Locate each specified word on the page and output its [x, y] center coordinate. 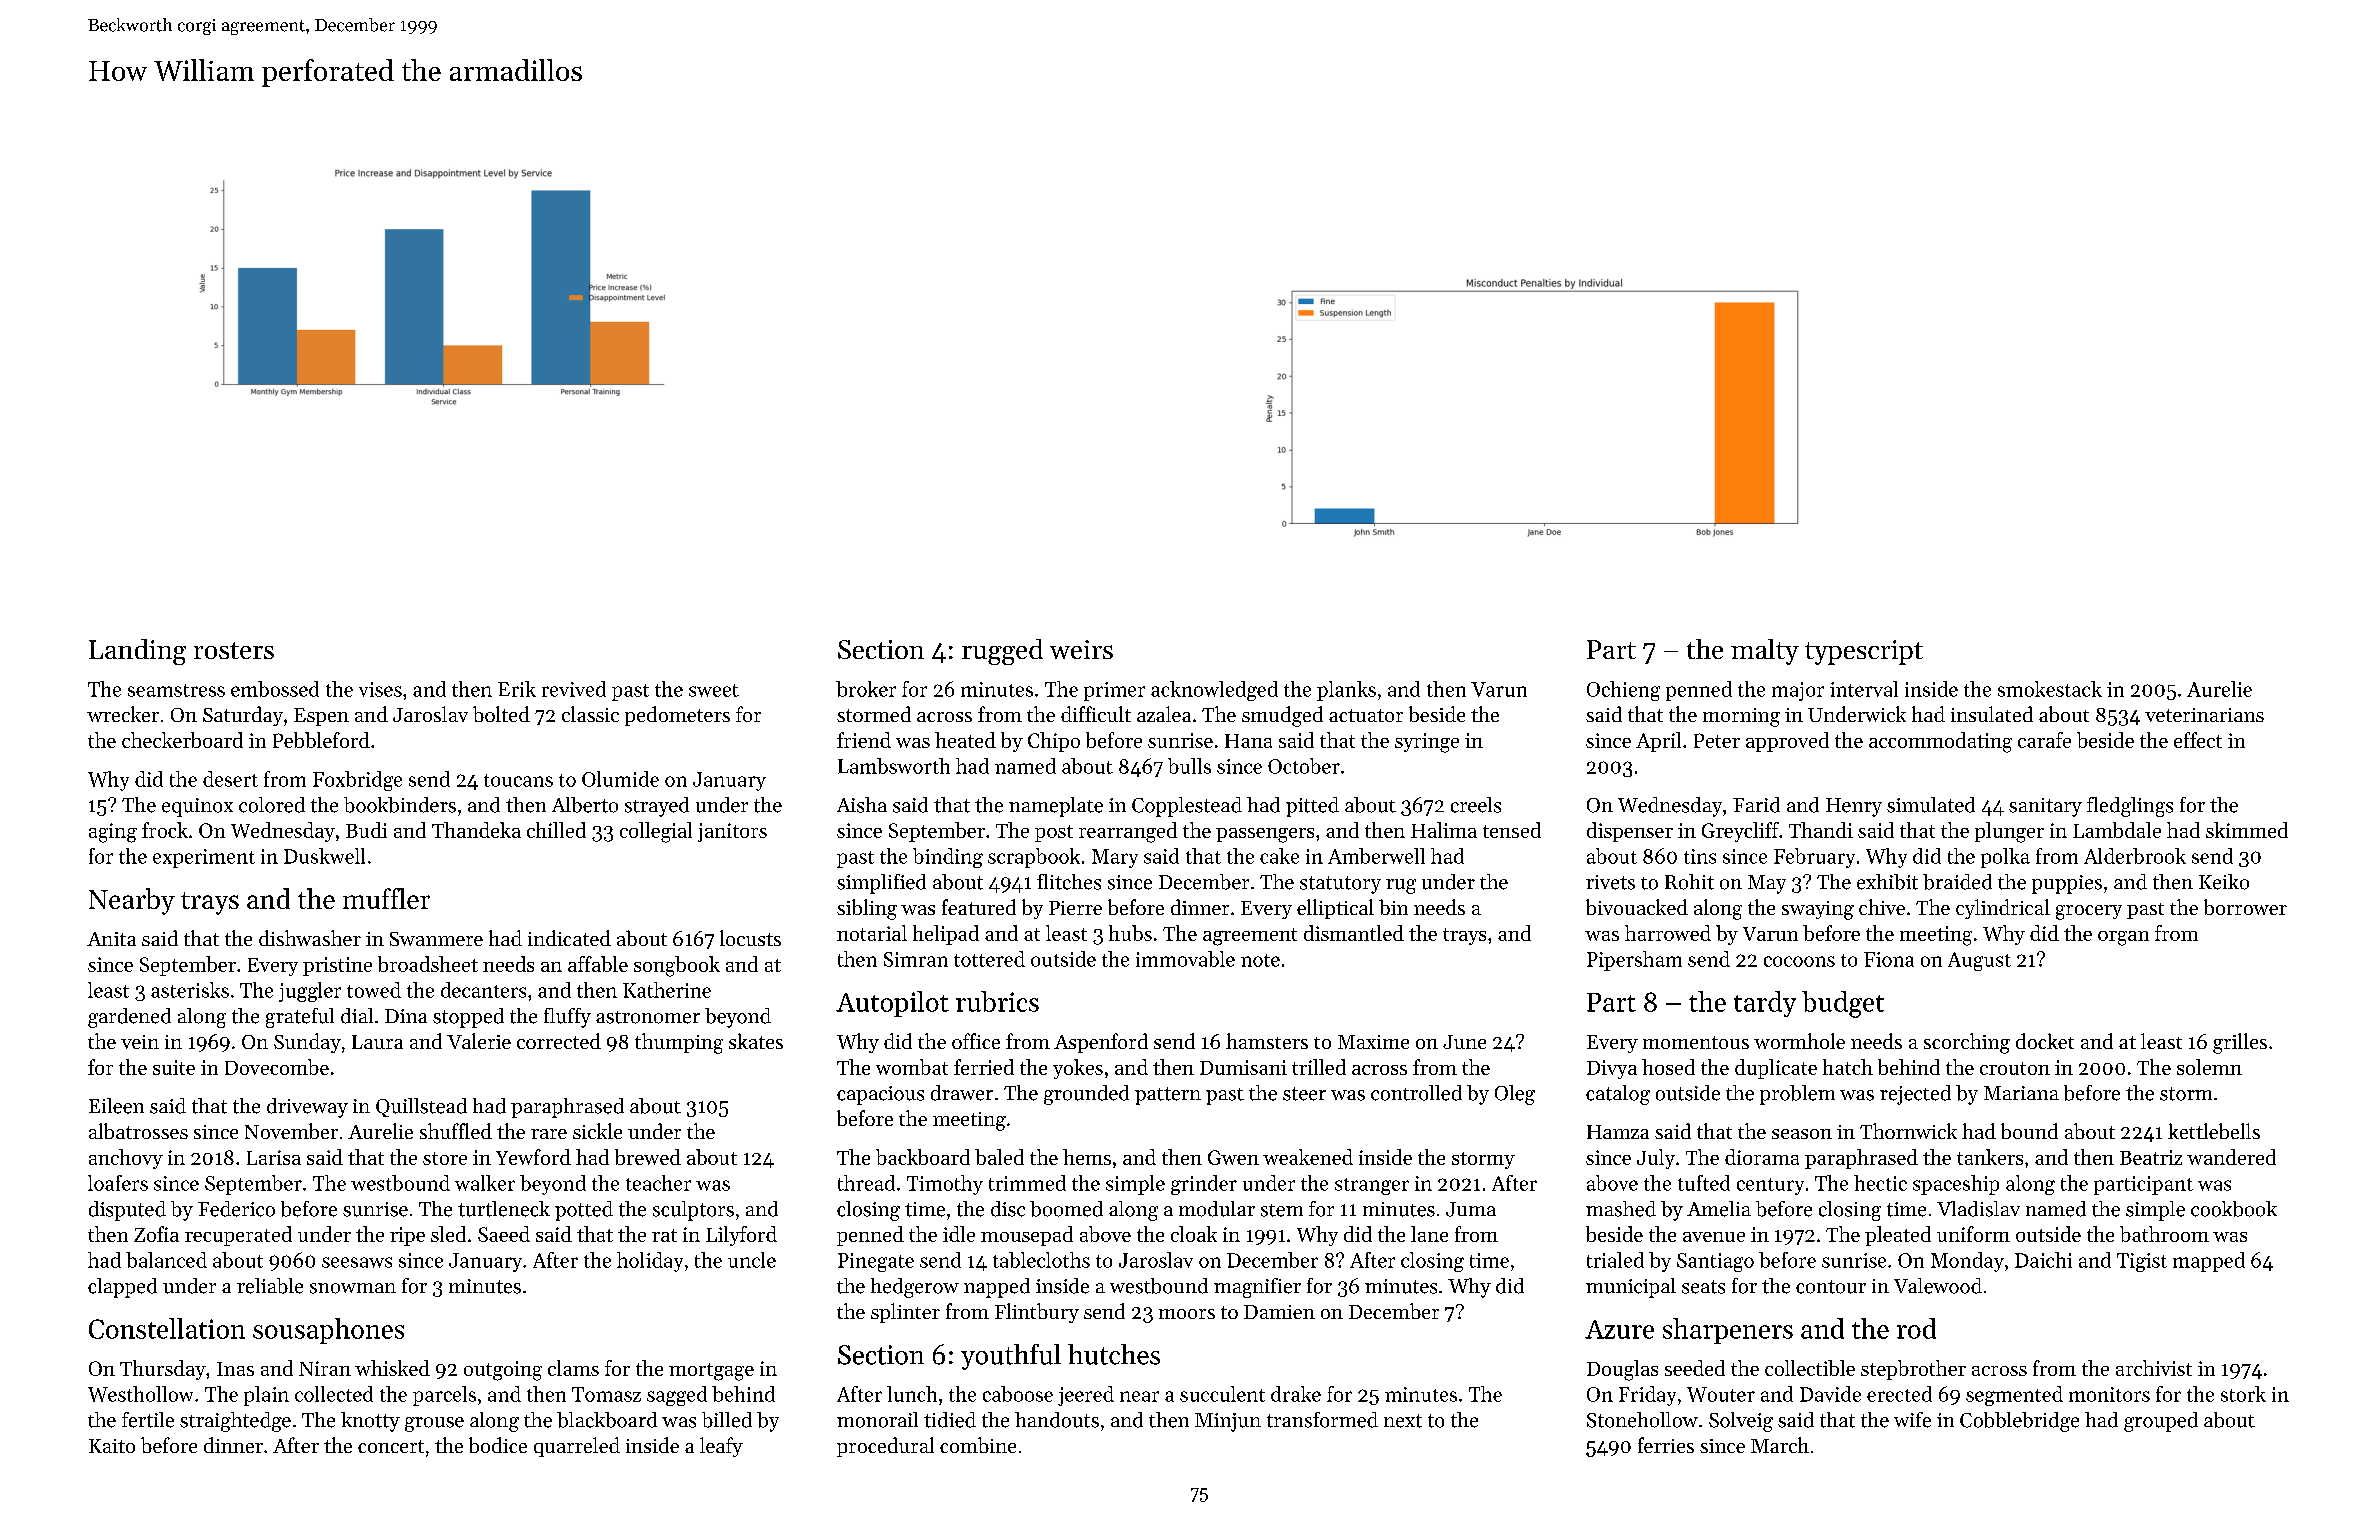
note [1260, 960]
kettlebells [2214, 1131]
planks [1346, 691]
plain [266, 1396]
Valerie [479, 1041]
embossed [275, 689]
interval [1864, 689]
